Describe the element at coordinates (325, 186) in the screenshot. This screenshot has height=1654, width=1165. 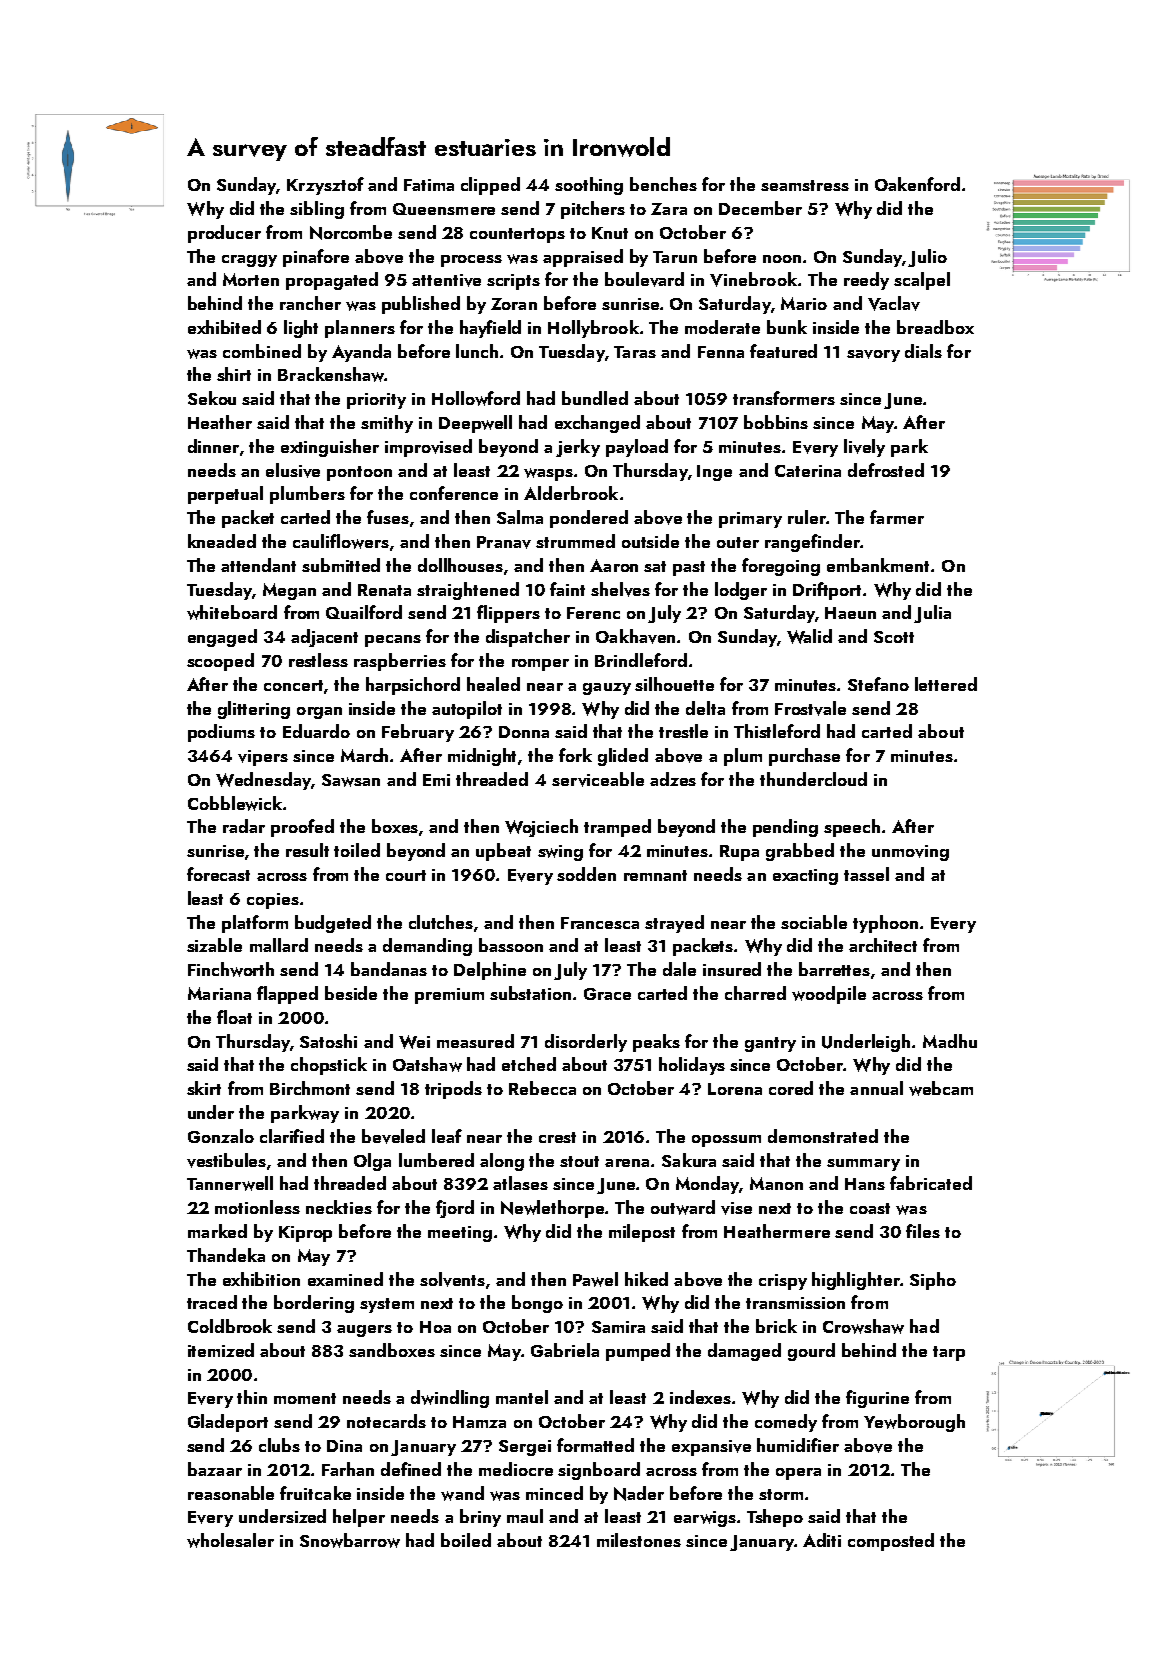
I see `Krzysztof` at that location.
